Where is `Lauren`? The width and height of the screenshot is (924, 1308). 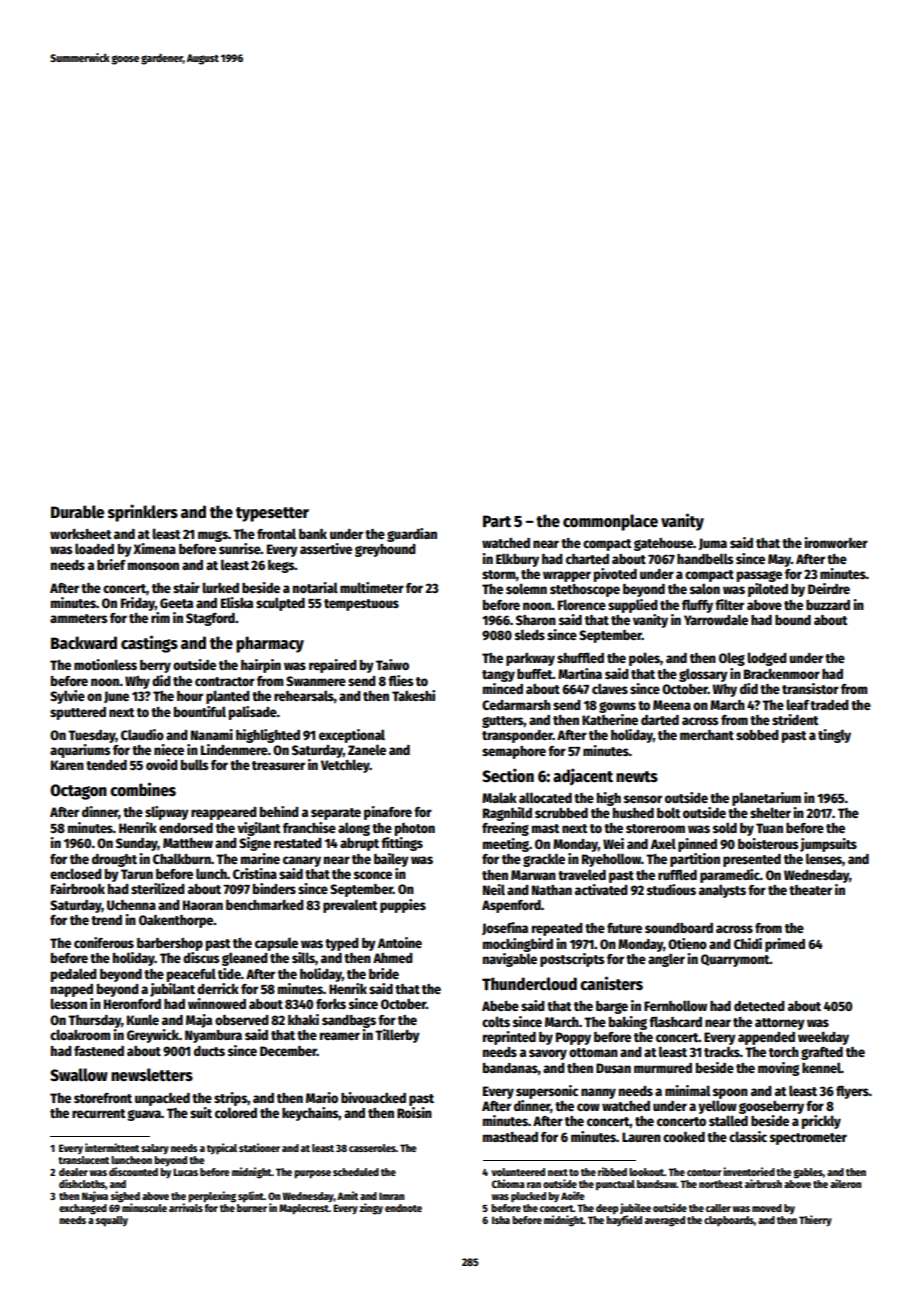
Lauren is located at coordinates (641, 1137).
